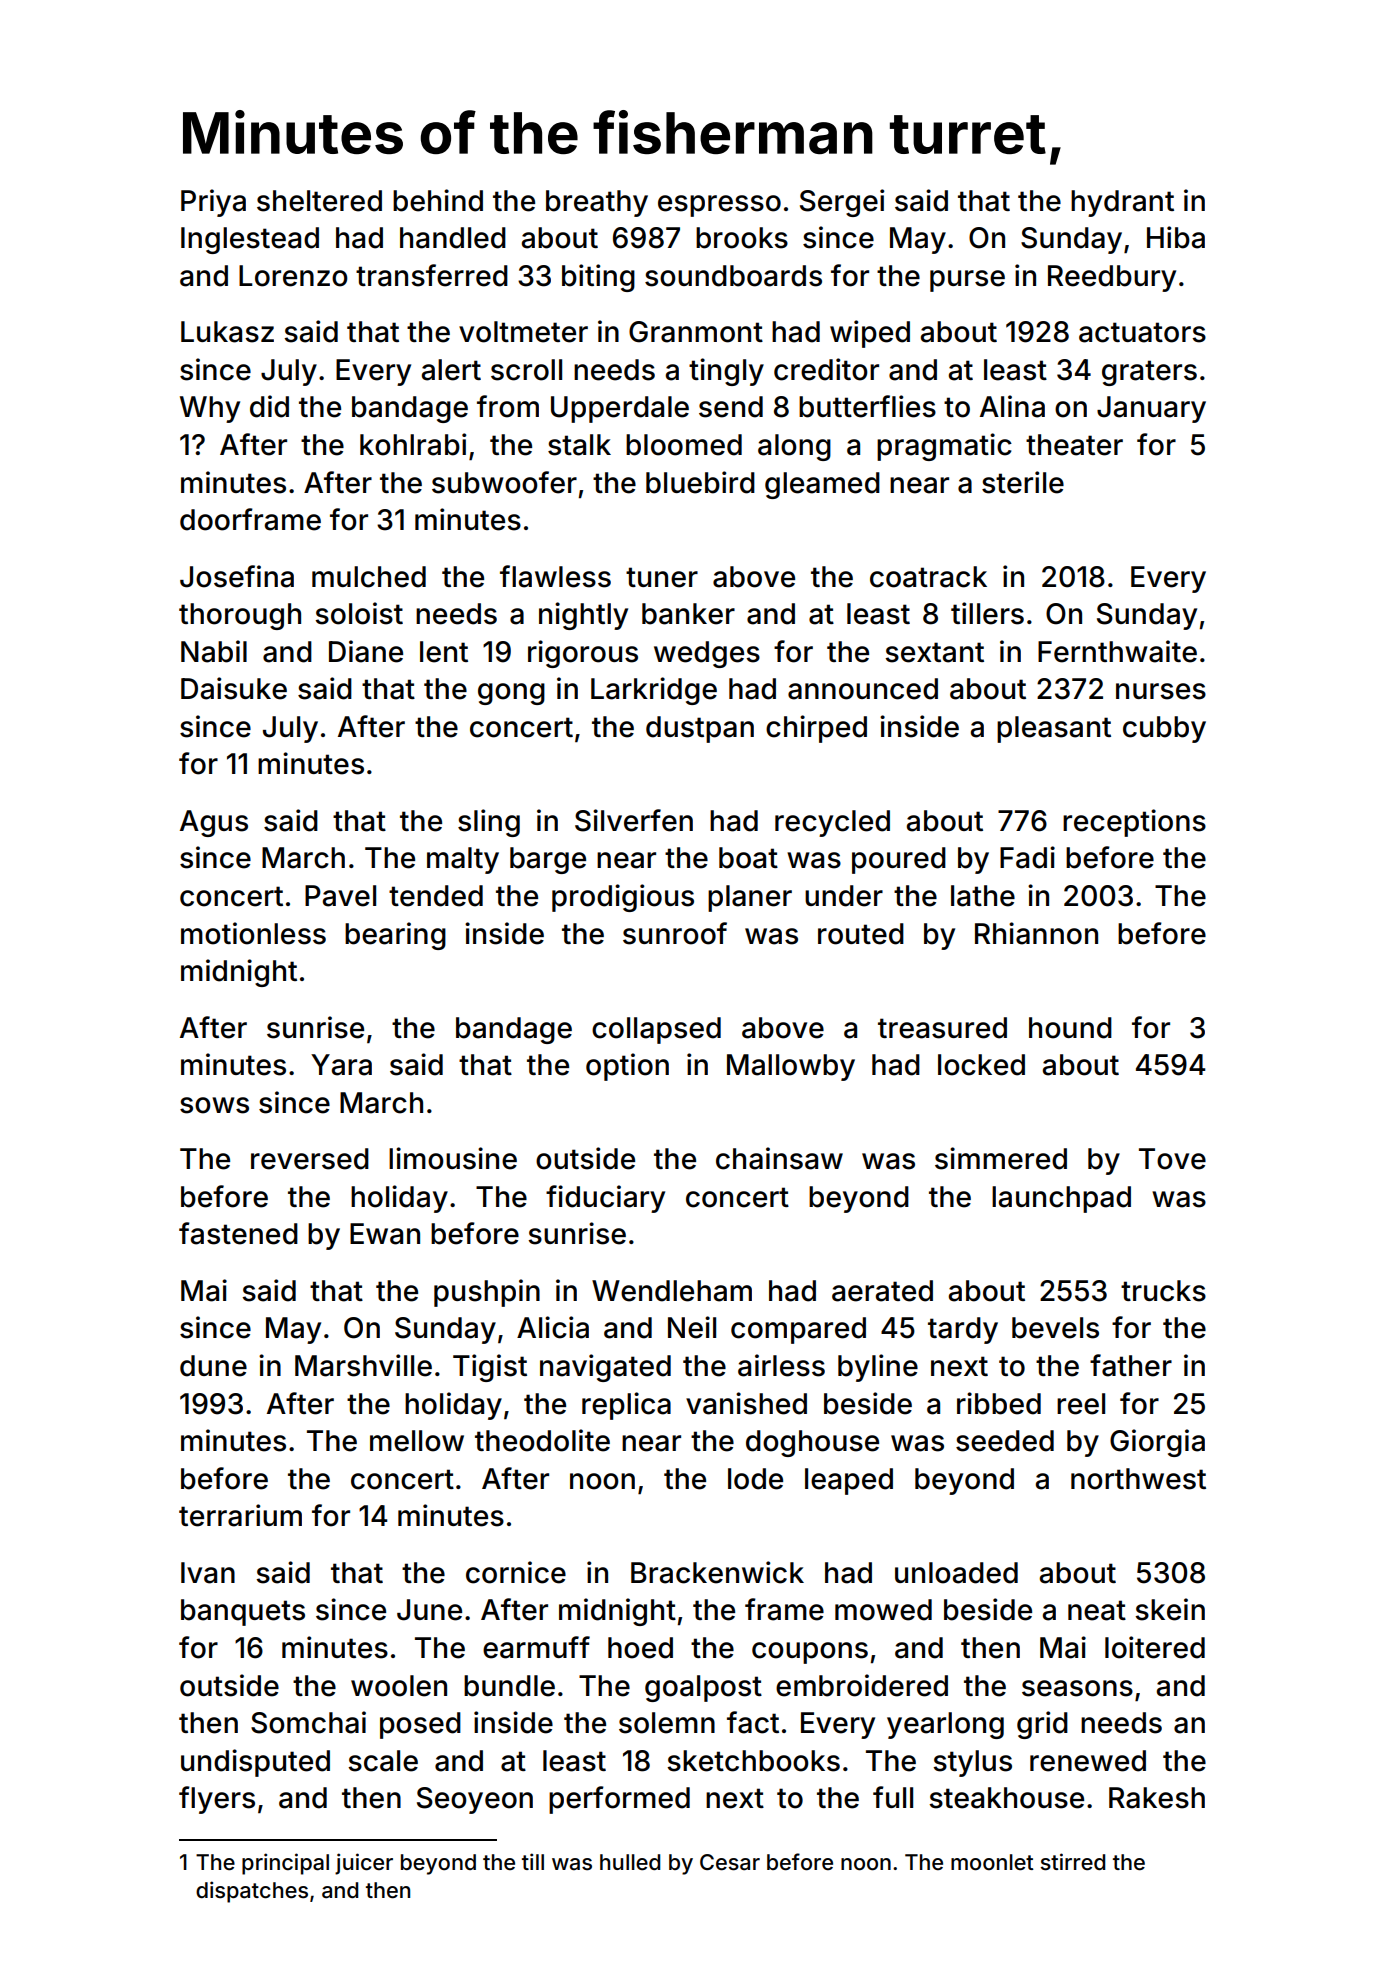 The width and height of the document is (1386, 1969). What do you see at coordinates (1122, 203) in the document?
I see `hydrant` at bounding box center [1122, 203].
